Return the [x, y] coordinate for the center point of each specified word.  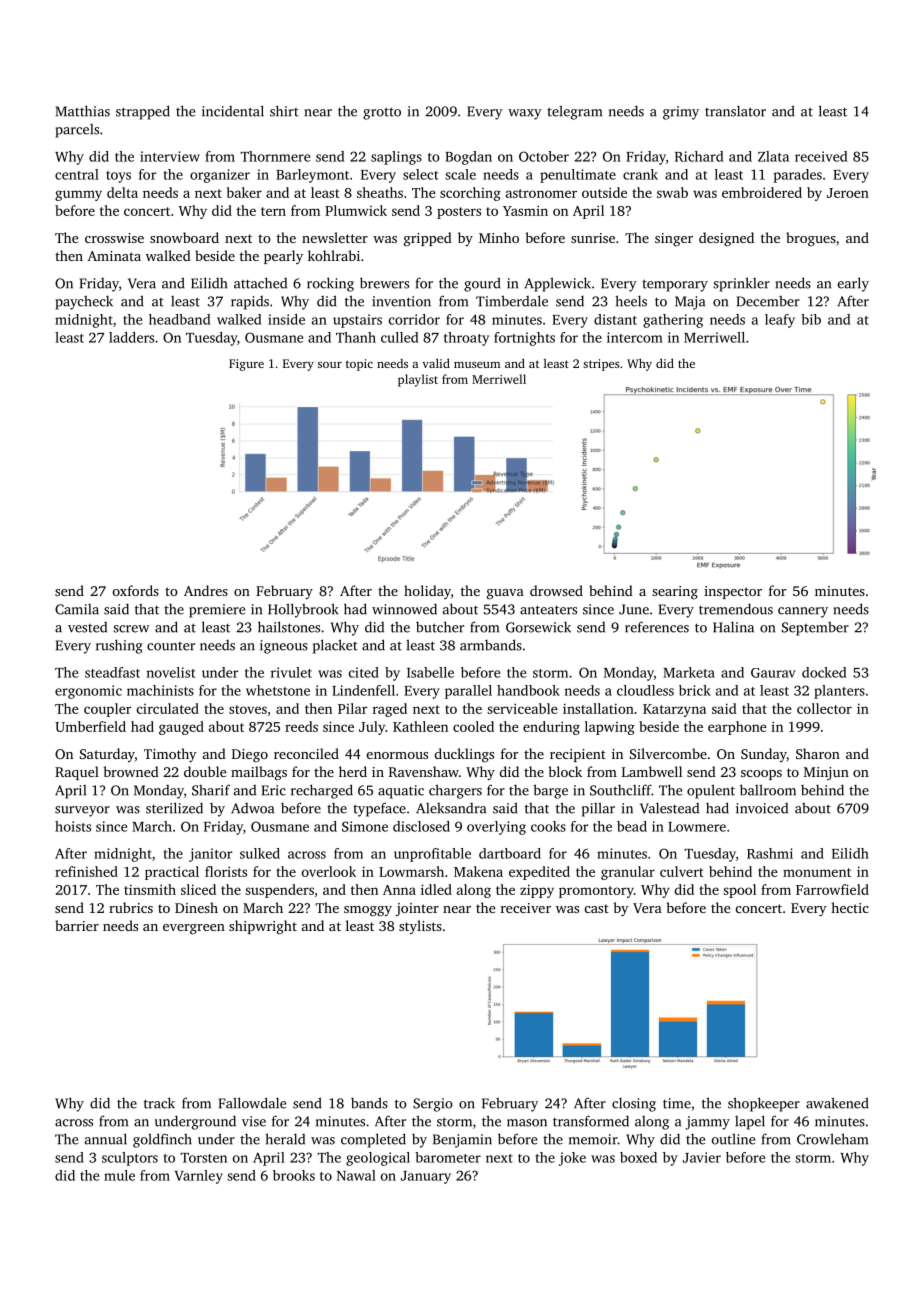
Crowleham [832, 1139]
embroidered [762, 192]
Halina [733, 627]
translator [735, 111]
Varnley [198, 1177]
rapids [250, 303]
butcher [440, 627]
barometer [448, 1157]
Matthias [83, 111]
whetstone [278, 690]
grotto [382, 113]
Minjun [826, 774]
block [565, 771]
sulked [260, 853]
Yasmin [525, 210]
